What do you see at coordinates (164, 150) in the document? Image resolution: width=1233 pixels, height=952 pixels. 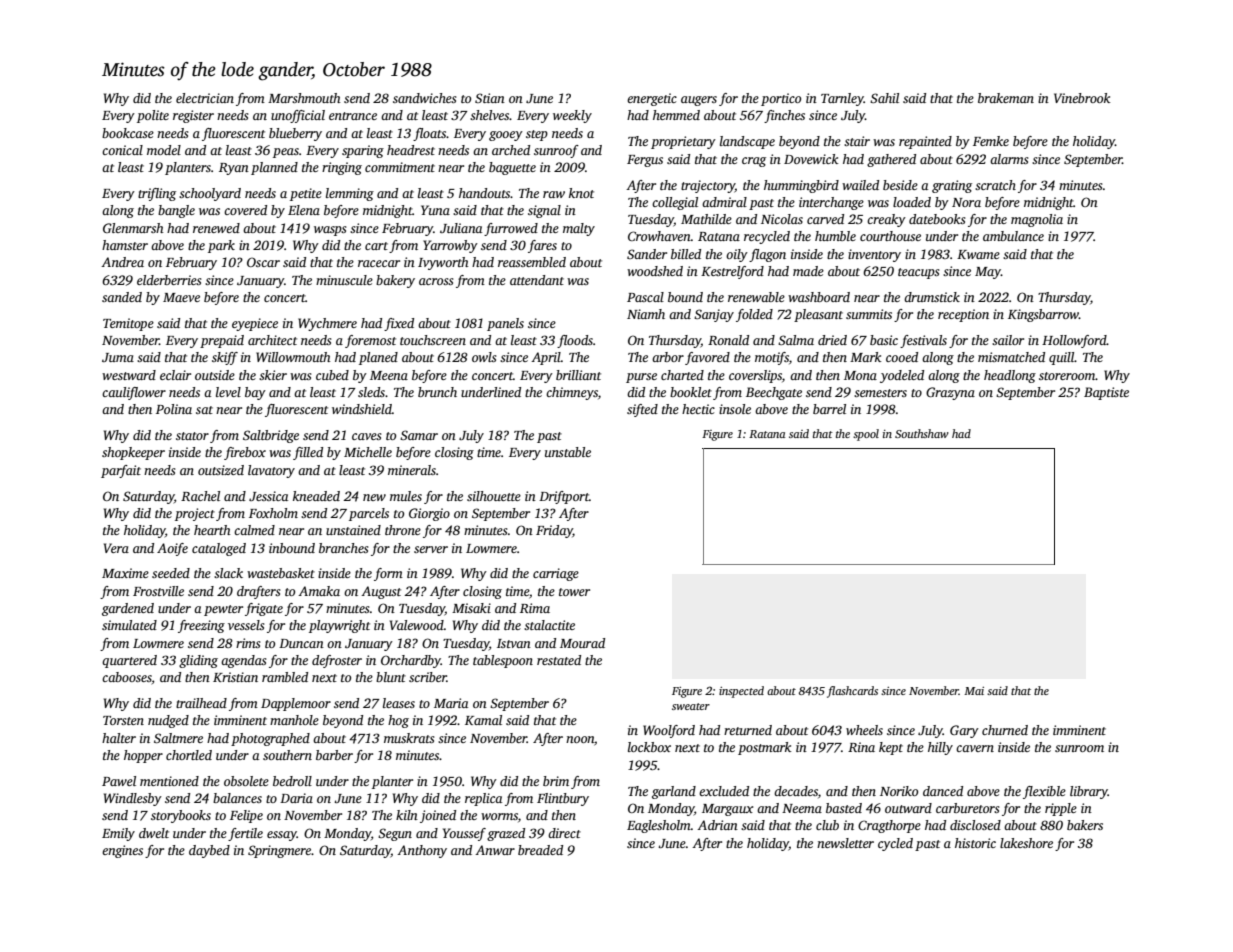 I see `model` at bounding box center [164, 150].
